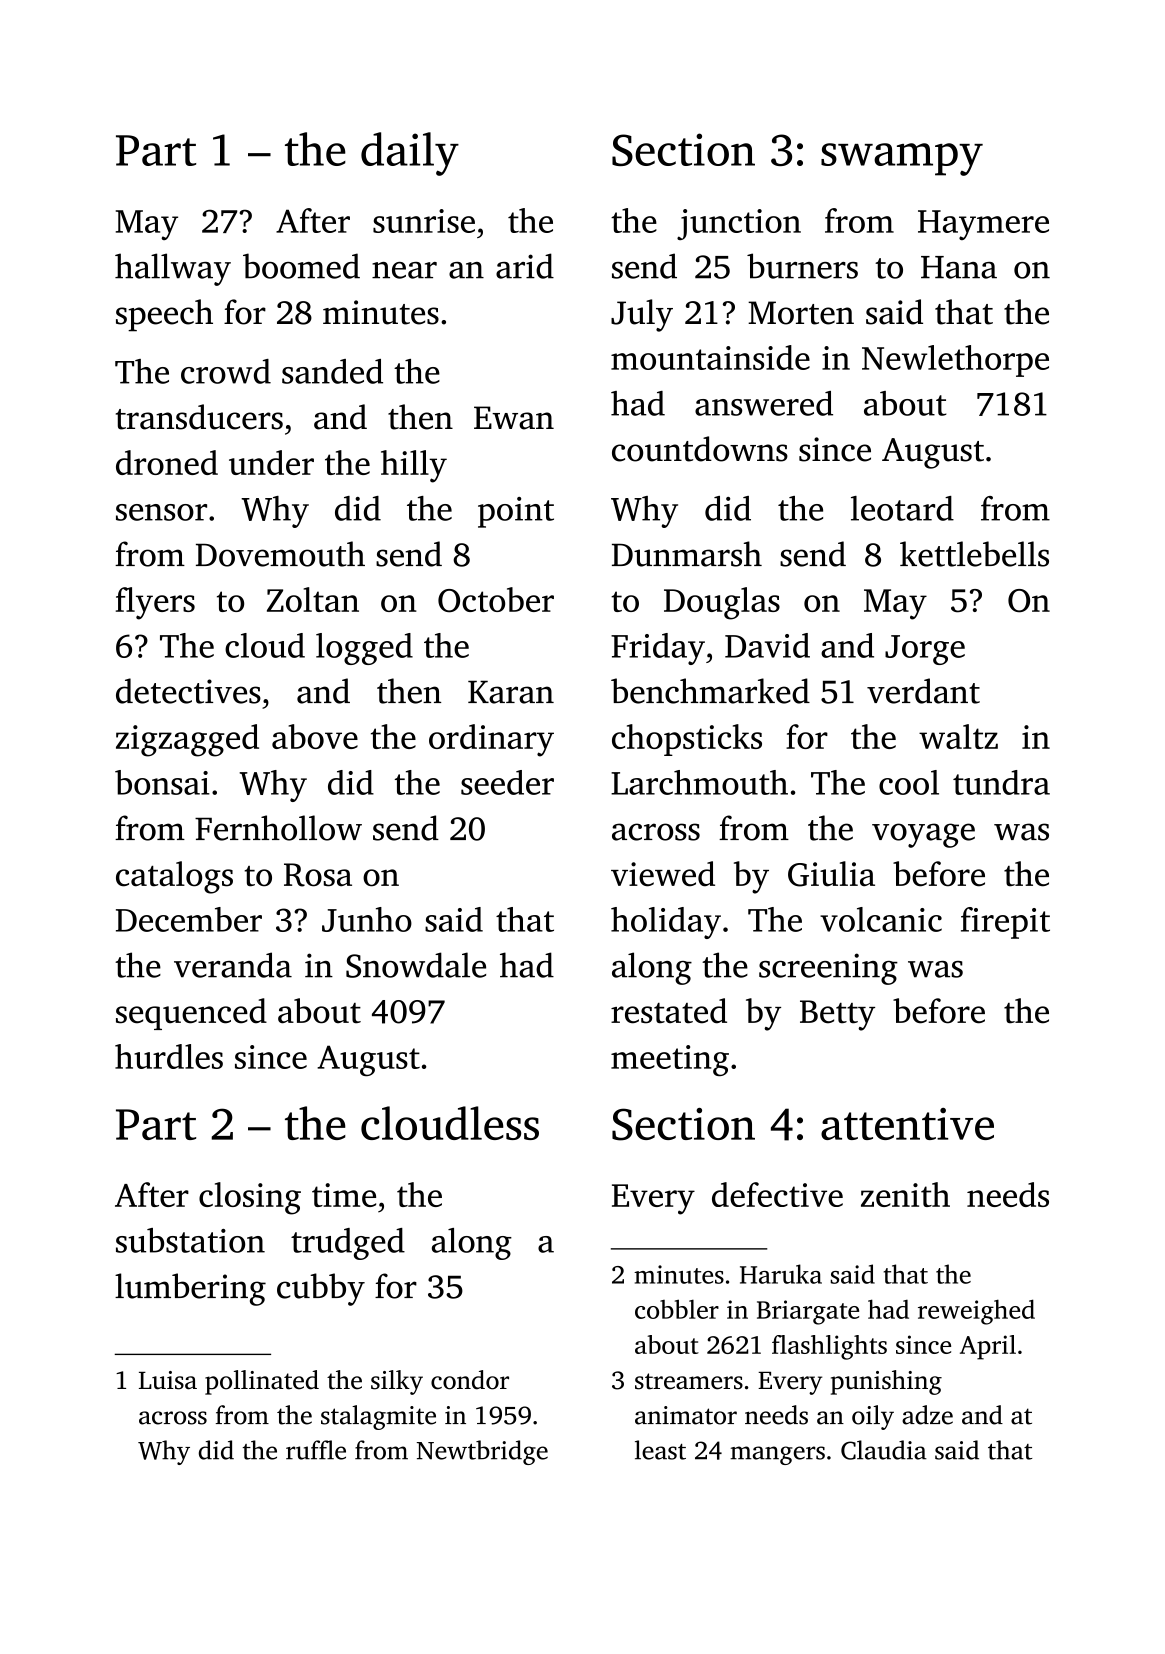 The height and width of the document is (1654, 1165). I want to click on ruffle, so click(316, 1450).
